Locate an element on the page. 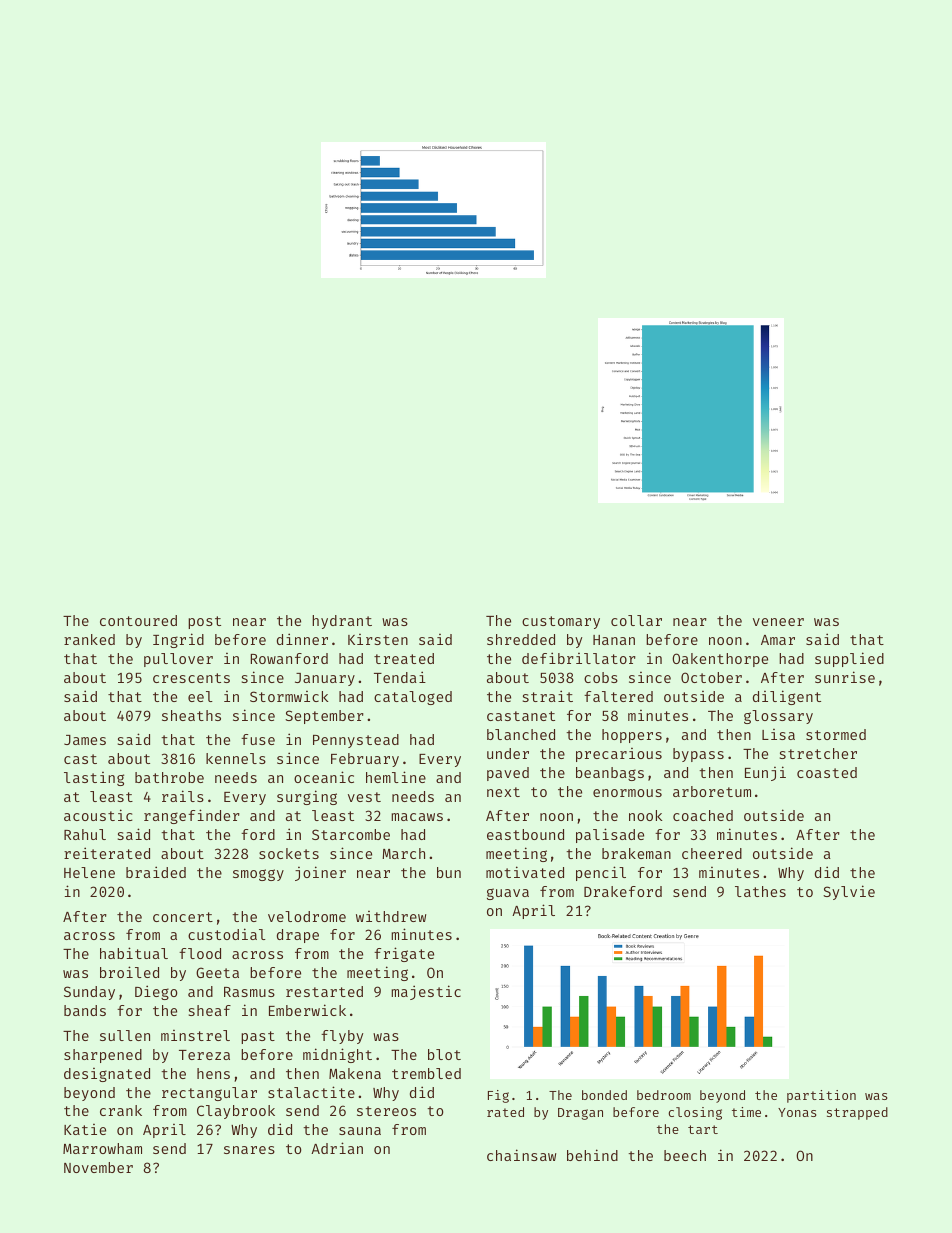 The image size is (952, 1233). snares is located at coordinates (249, 1150).
